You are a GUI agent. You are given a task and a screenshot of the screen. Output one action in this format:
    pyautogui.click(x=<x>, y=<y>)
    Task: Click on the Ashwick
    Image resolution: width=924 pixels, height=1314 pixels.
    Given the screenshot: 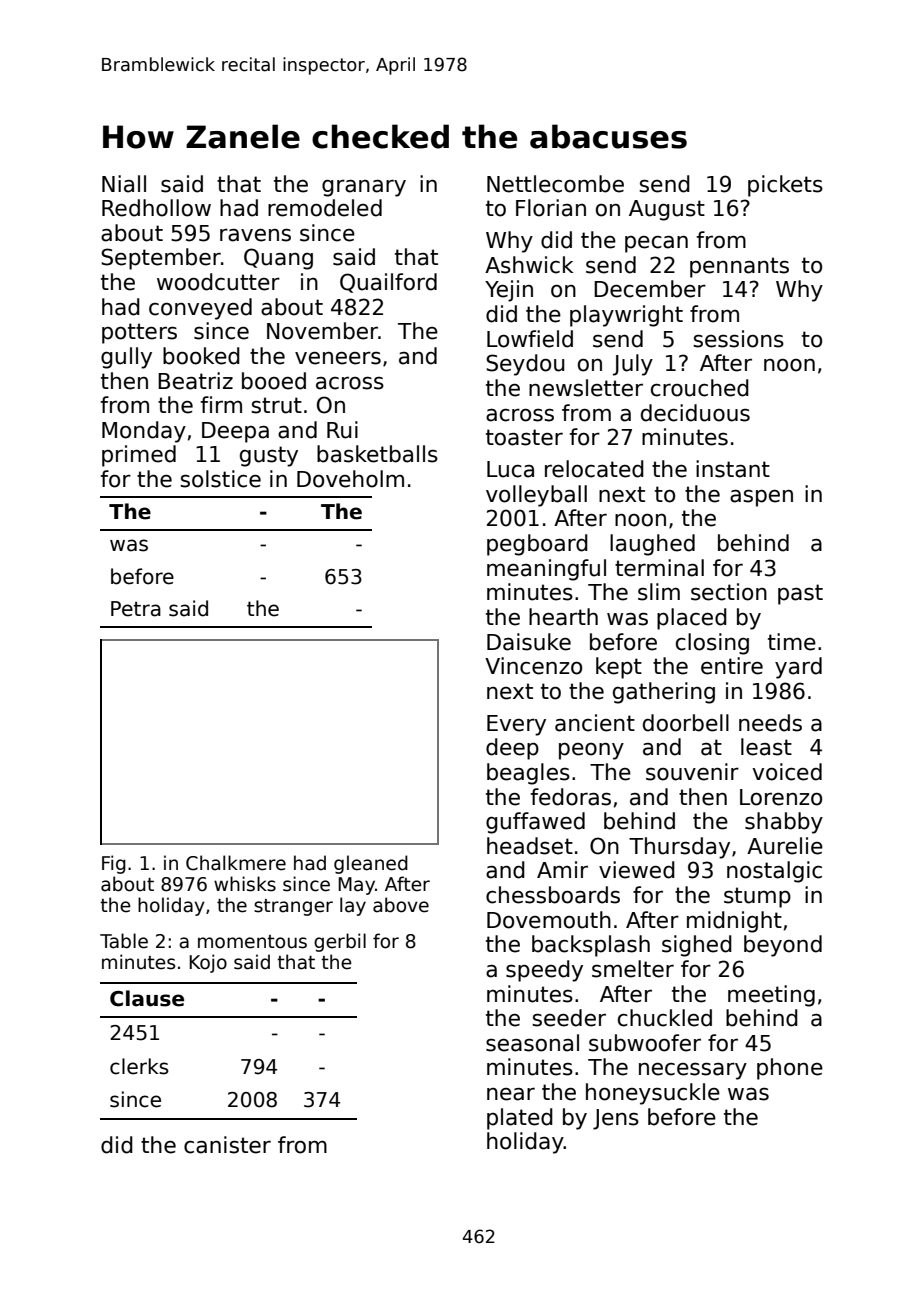 What is the action you would take?
    pyautogui.click(x=529, y=265)
